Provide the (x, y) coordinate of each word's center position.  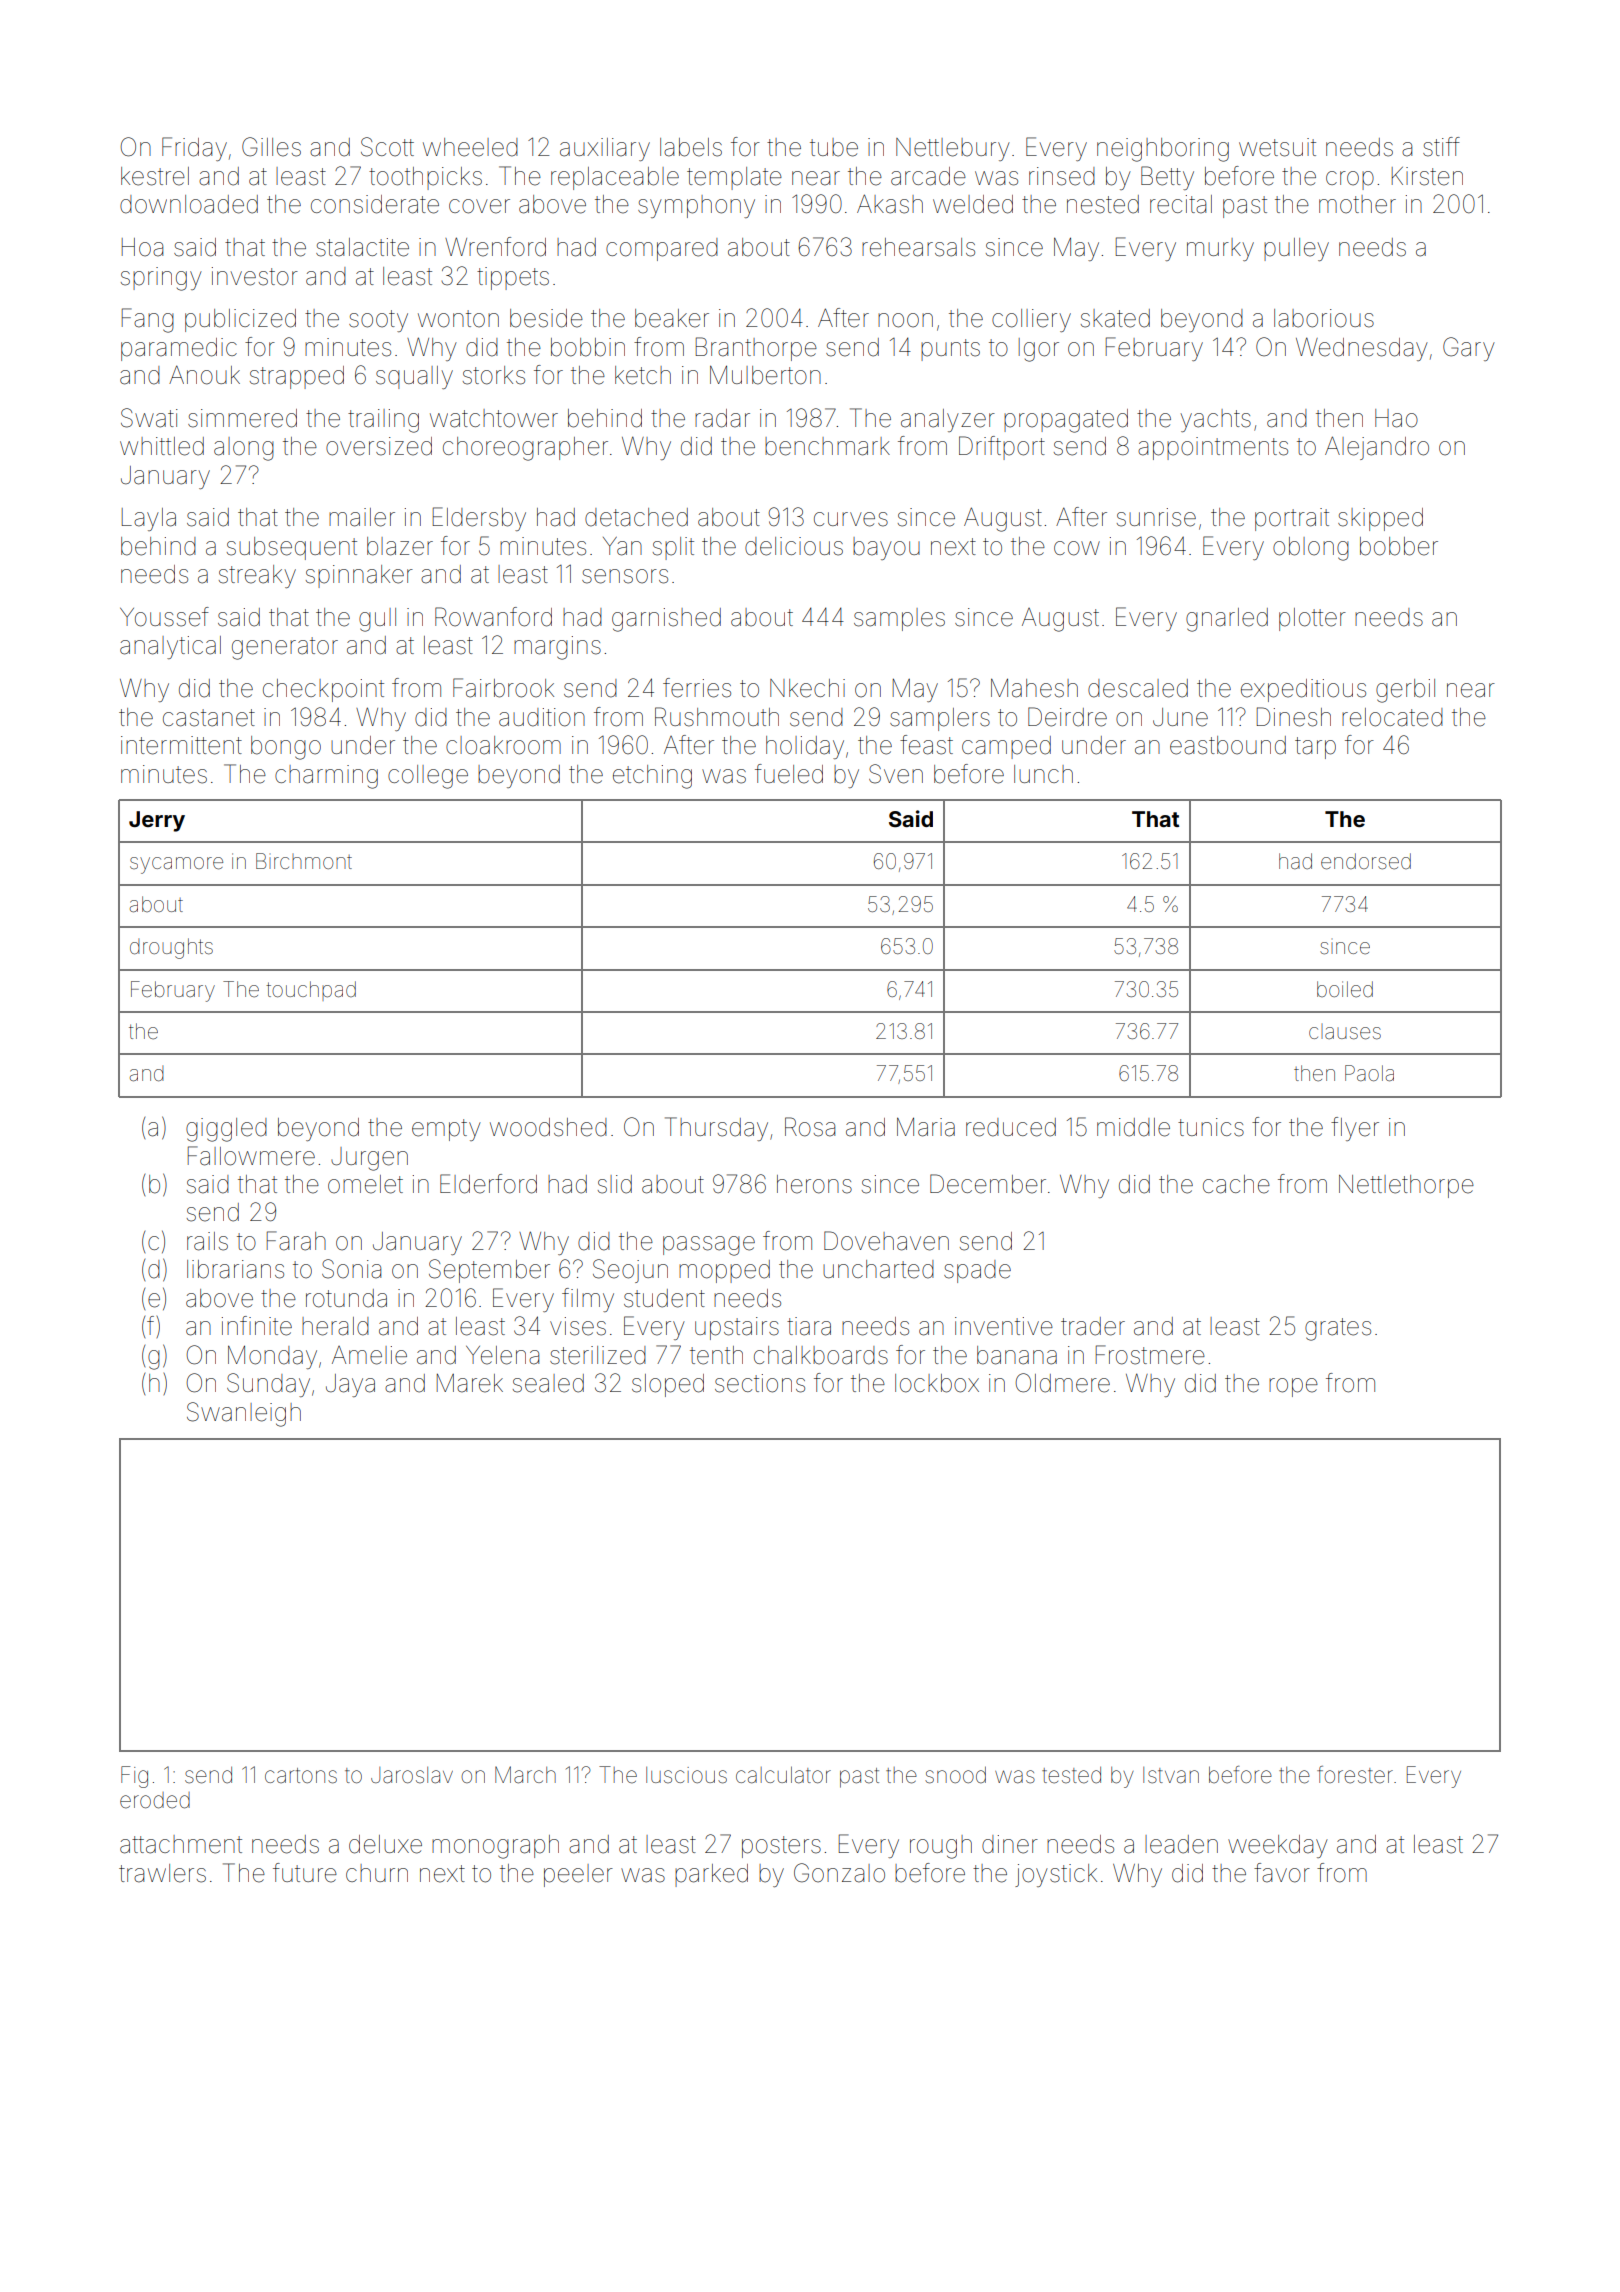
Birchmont (304, 861)
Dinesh (1294, 717)
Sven (896, 774)
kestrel (155, 176)
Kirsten (1427, 176)
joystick (1056, 1875)
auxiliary (605, 149)
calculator (783, 1775)
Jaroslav (412, 1775)
